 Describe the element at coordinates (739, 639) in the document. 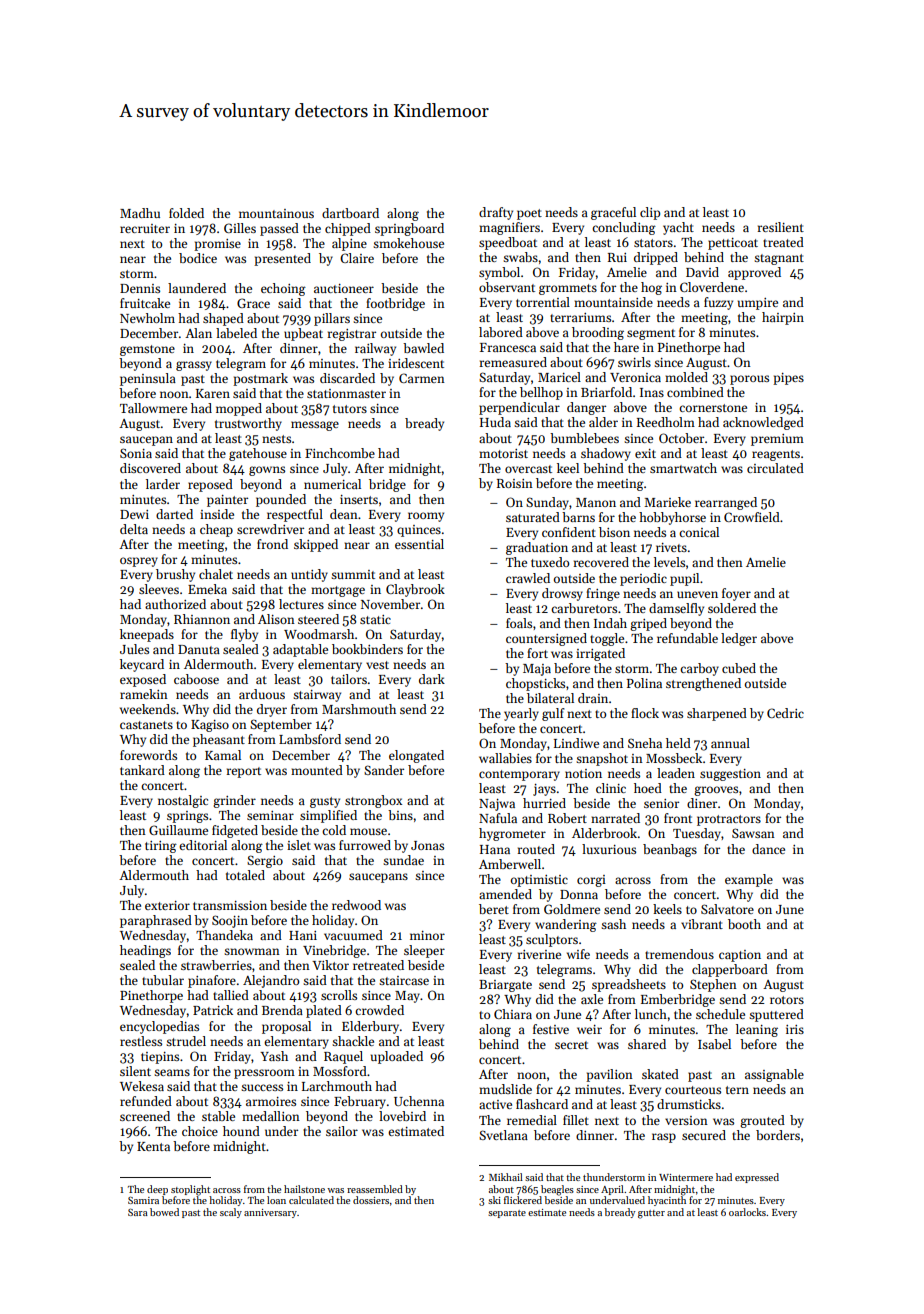

I see `ledger` at that location.
